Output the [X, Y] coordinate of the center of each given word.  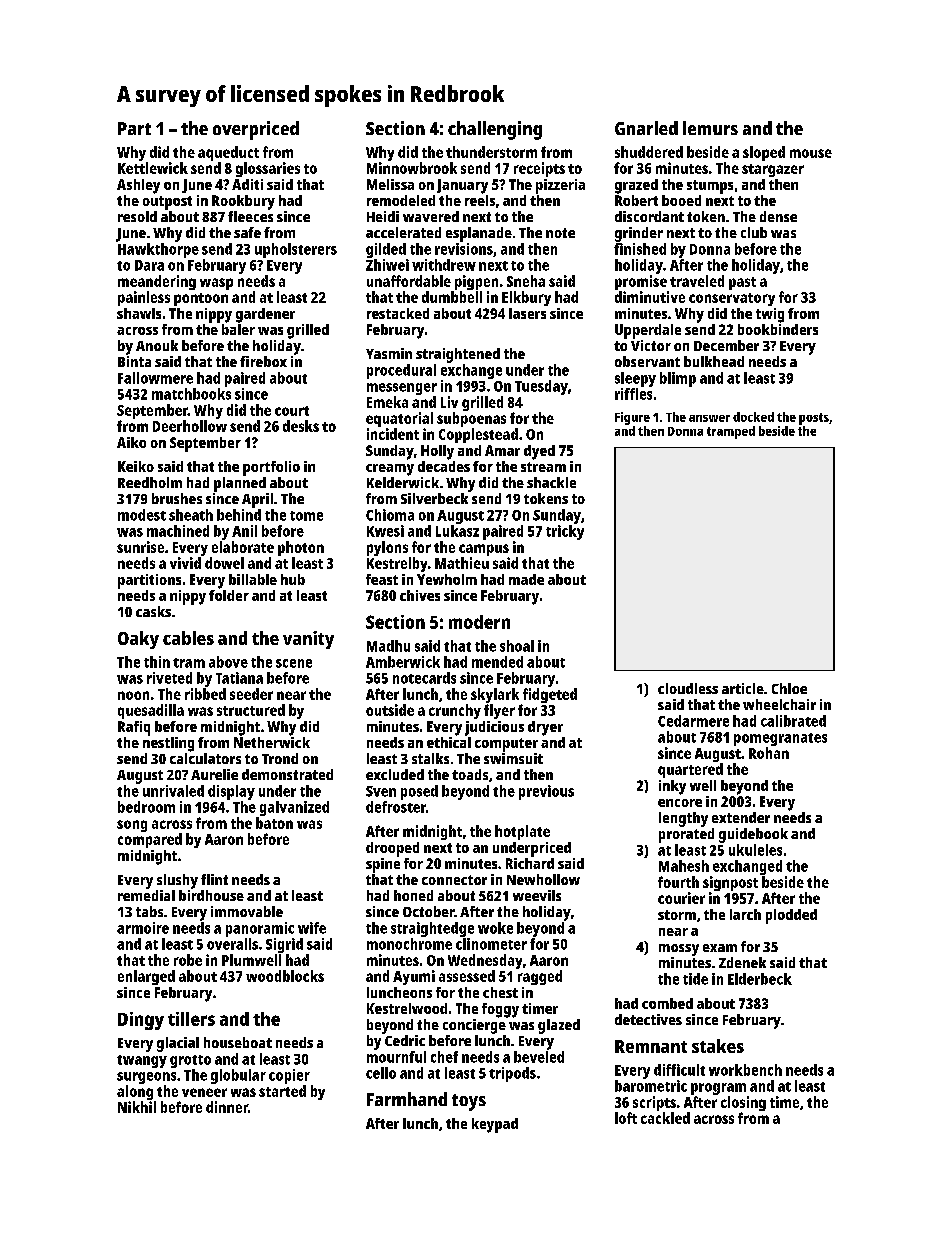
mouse [811, 153]
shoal [517, 646]
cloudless [688, 688]
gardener [265, 315]
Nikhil [137, 1107]
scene [294, 663]
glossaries [268, 169]
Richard [530, 863]
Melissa [390, 184]
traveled [697, 281]
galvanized [294, 808]
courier [681, 898]
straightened [458, 355]
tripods [512, 1074]
